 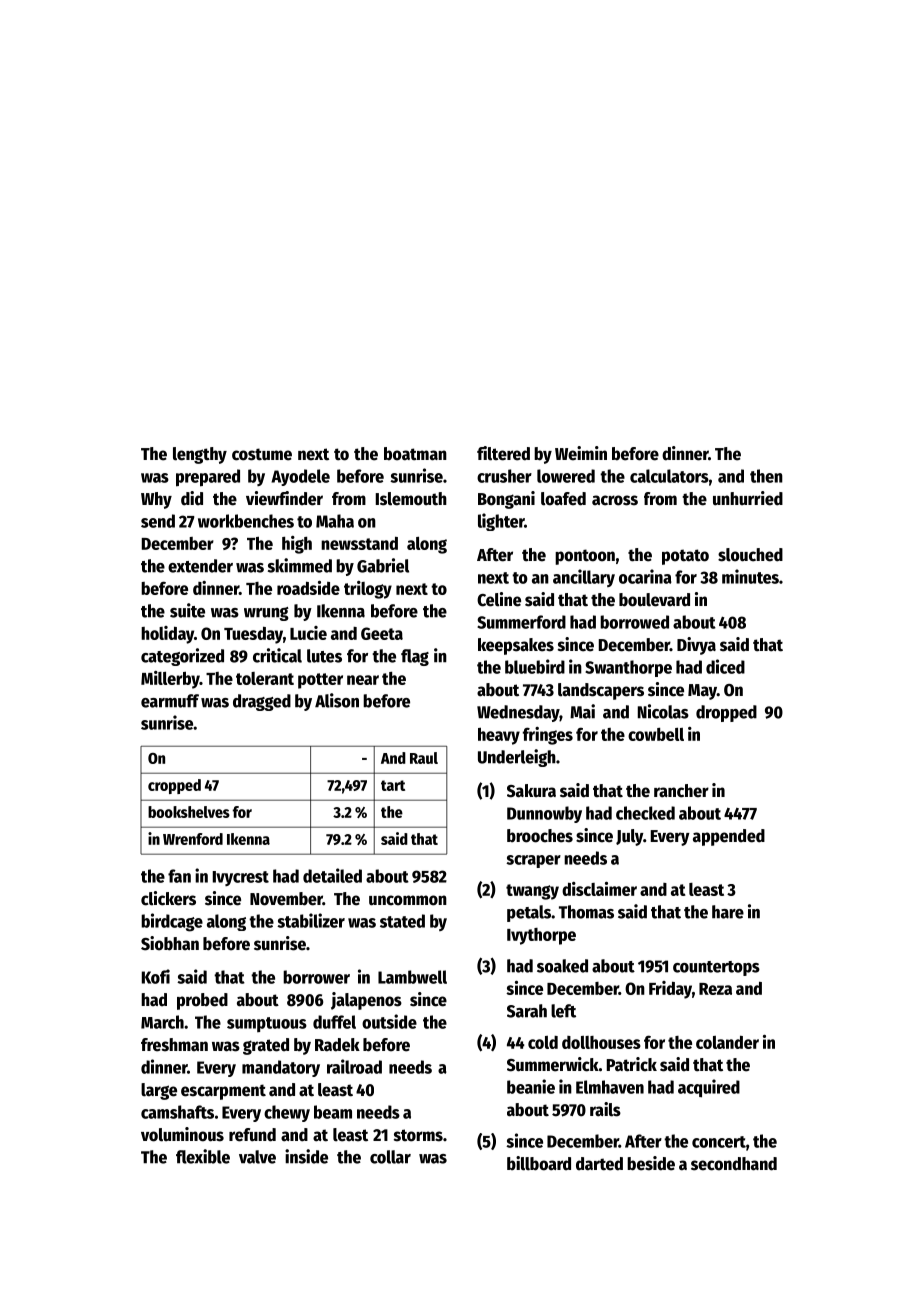 I want to click on chewy, so click(x=287, y=1113).
